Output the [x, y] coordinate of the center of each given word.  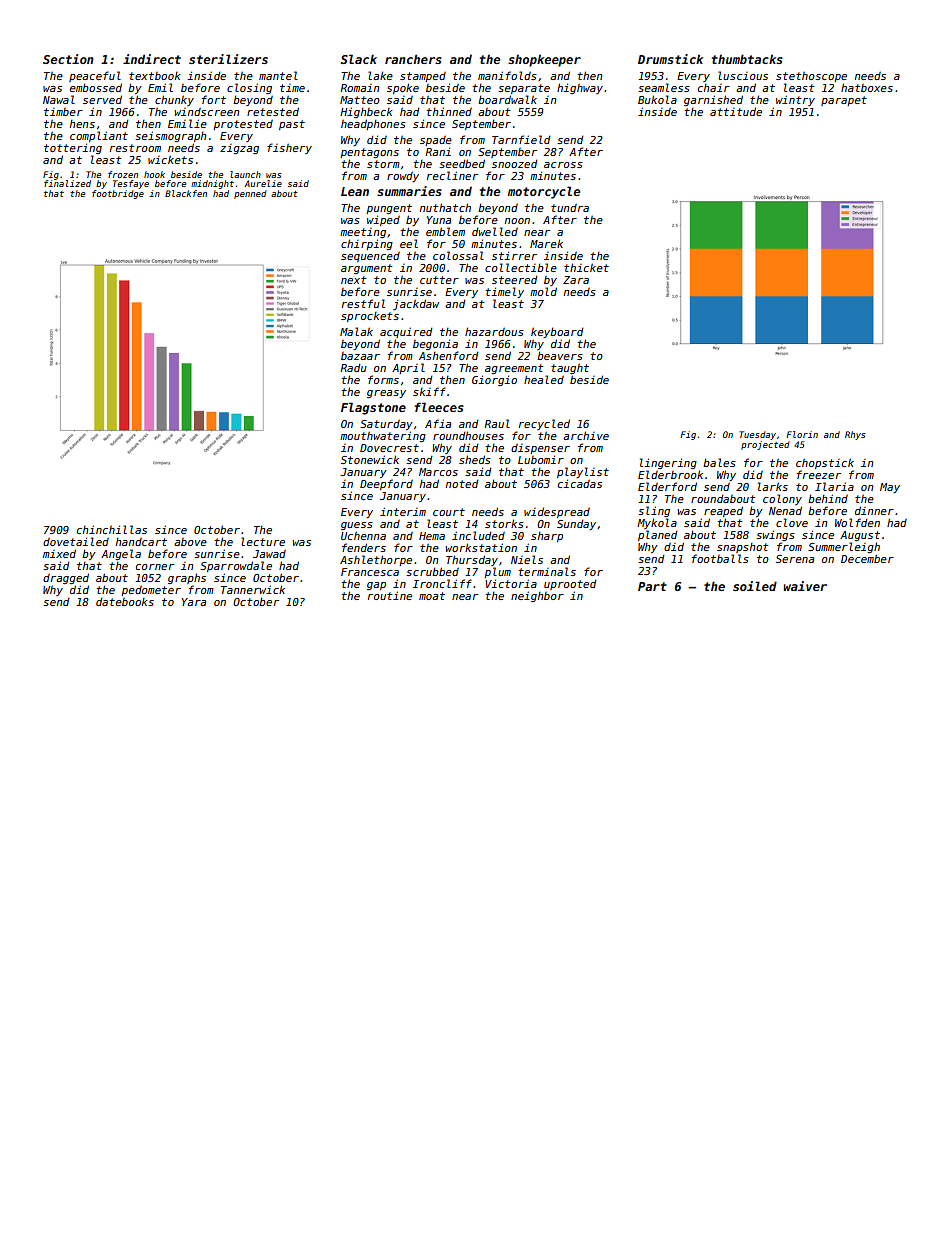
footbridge [118, 194]
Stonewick [370, 459]
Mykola [657, 523]
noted [462, 484]
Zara [576, 280]
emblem [445, 231]
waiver [805, 586]
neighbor [537, 596]
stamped [423, 77]
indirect [152, 59]
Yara [194, 602]
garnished [713, 100]
